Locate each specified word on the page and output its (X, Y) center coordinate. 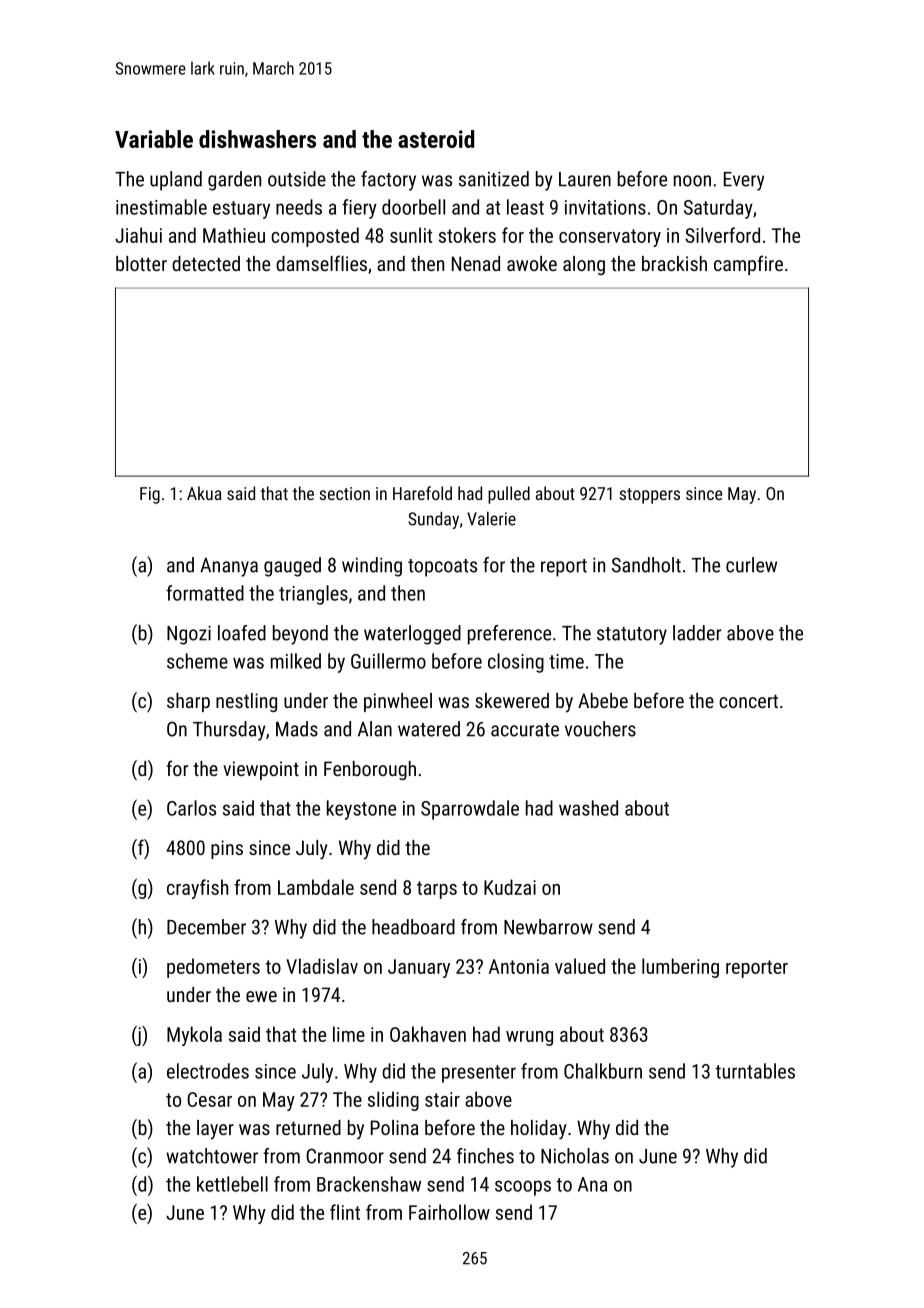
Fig (150, 495)
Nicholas (575, 1156)
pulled (509, 495)
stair (442, 1099)
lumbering (680, 968)
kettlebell (232, 1184)
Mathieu (234, 235)
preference (509, 635)
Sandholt (646, 565)
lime (349, 1034)
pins (227, 849)
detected (206, 263)
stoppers (649, 496)
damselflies (321, 263)
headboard (413, 927)
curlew (751, 565)
